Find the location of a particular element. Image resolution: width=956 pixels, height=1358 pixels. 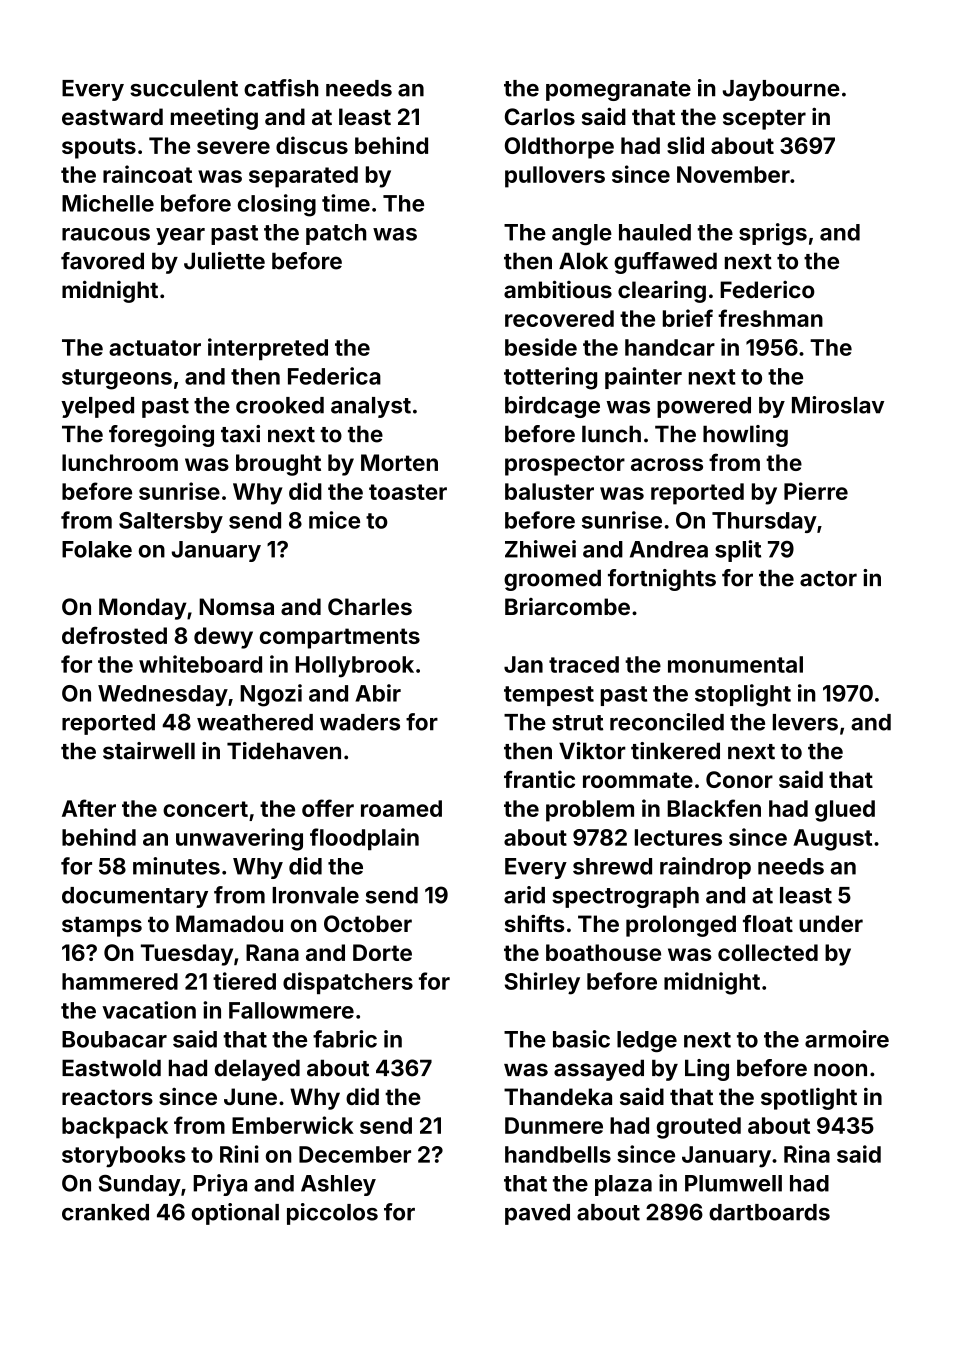

Hollybrook is located at coordinates (354, 667).
